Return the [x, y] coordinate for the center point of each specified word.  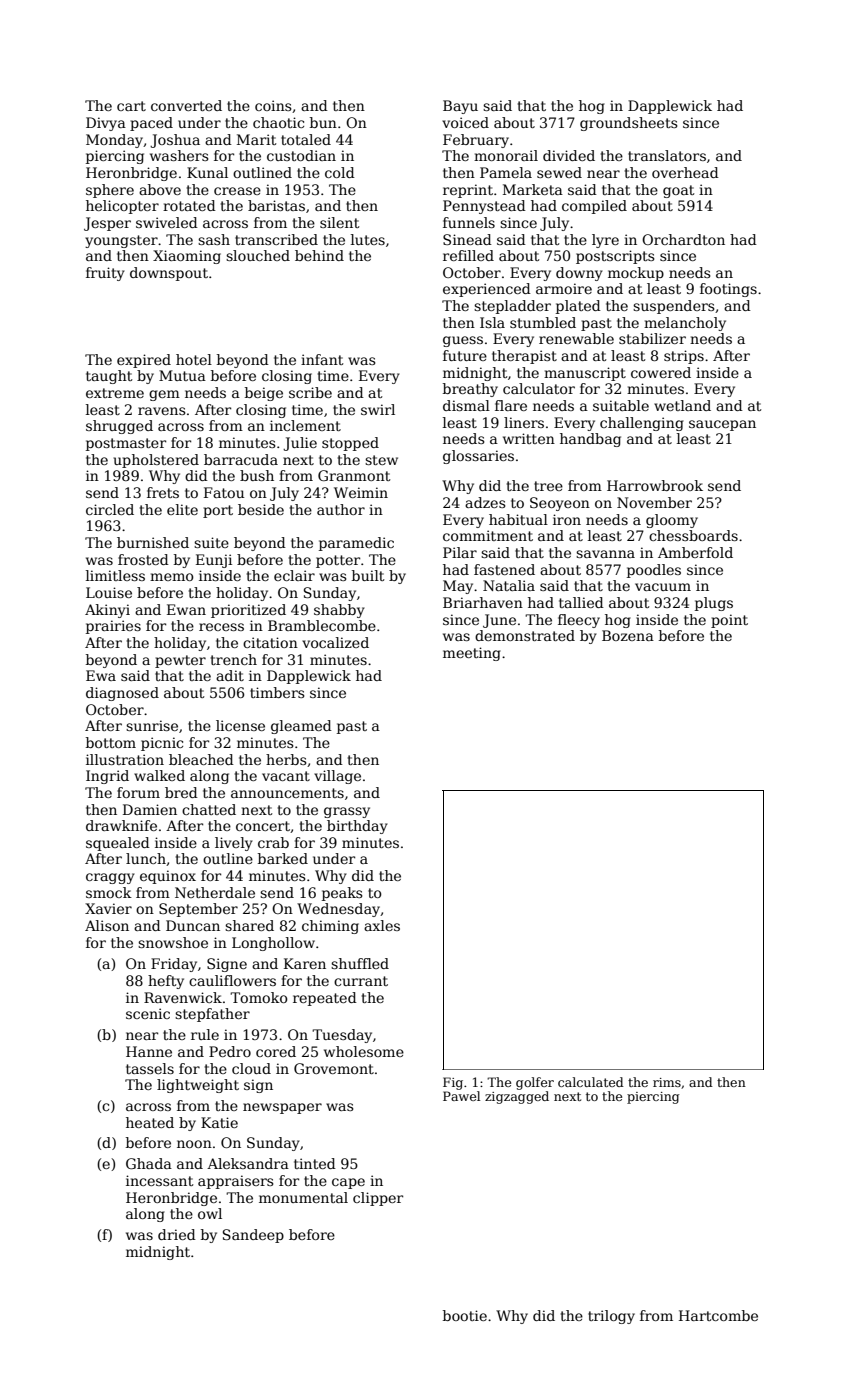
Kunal [207, 172]
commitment [488, 535]
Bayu [460, 107]
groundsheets [629, 124]
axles [382, 925]
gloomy [672, 521]
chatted [209, 809]
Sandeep [253, 1236]
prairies [113, 627]
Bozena [628, 635]
